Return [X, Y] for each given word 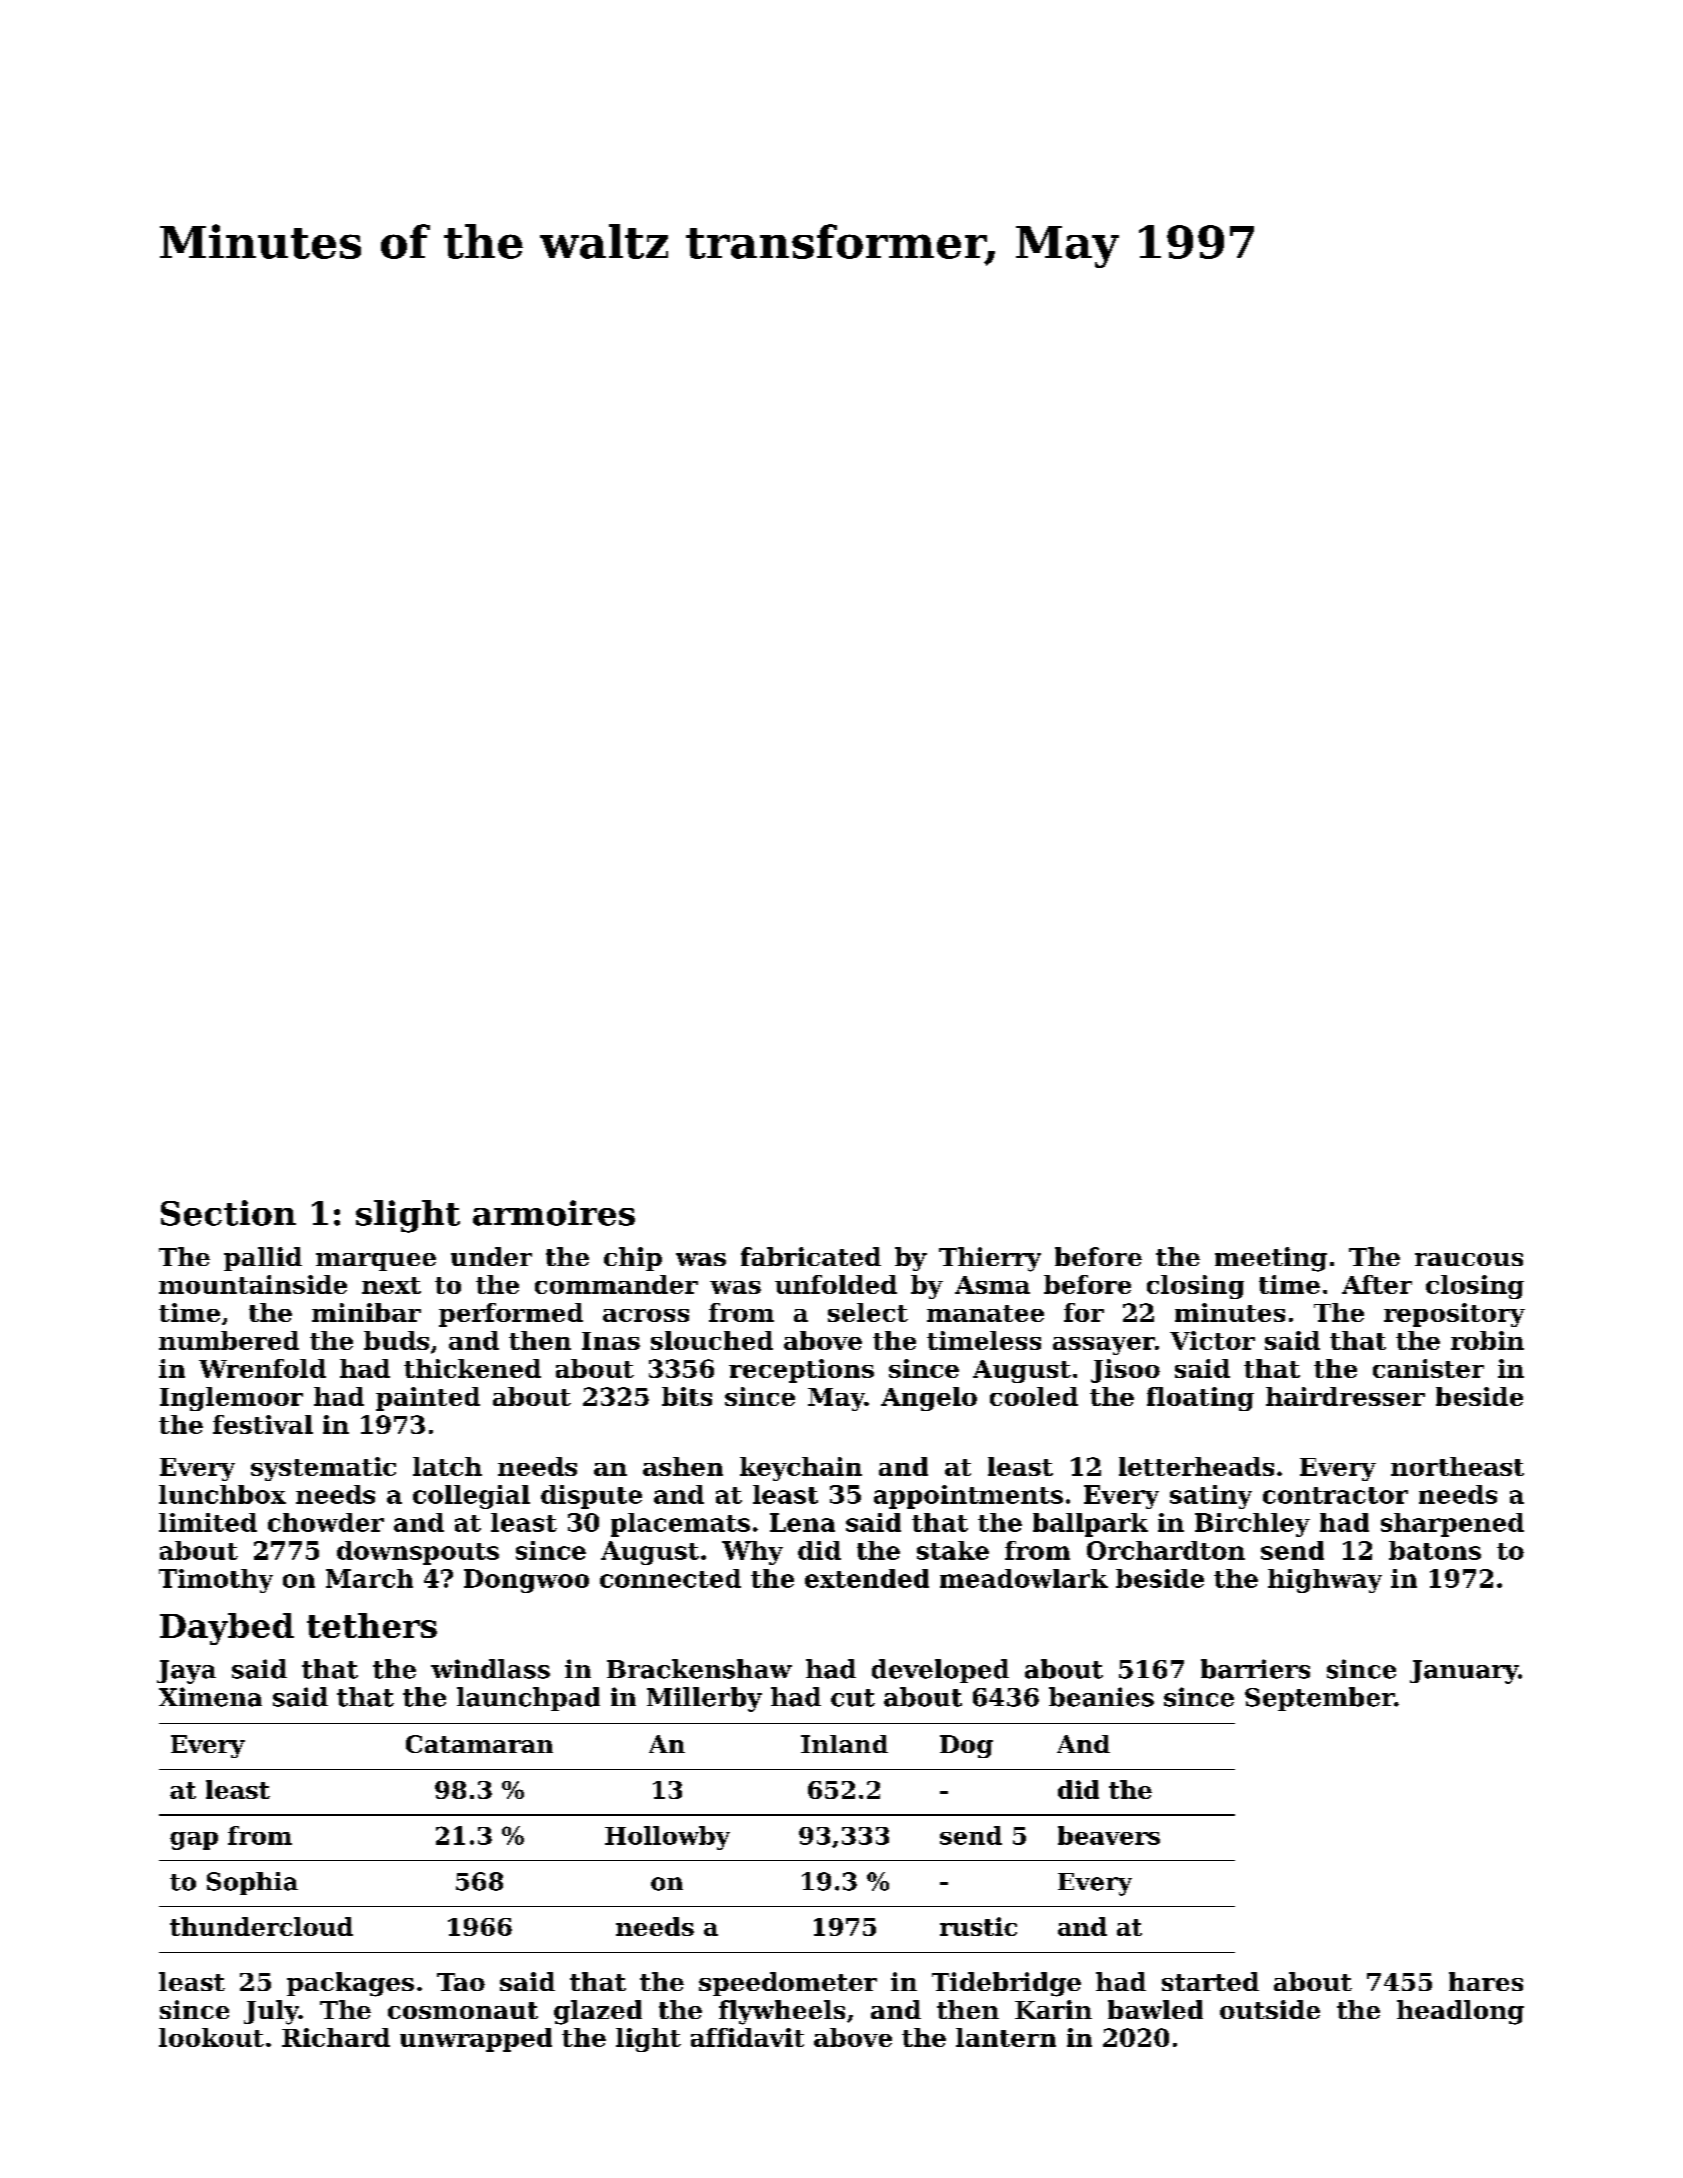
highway [1325, 1581]
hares [1486, 1981]
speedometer [788, 1984]
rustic [978, 1926]
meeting [1271, 1259]
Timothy [216, 1581]
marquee [376, 1262]
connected [670, 1578]
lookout [211, 2037]
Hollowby [667, 1838]
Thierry [990, 1259]
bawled [1155, 2009]
